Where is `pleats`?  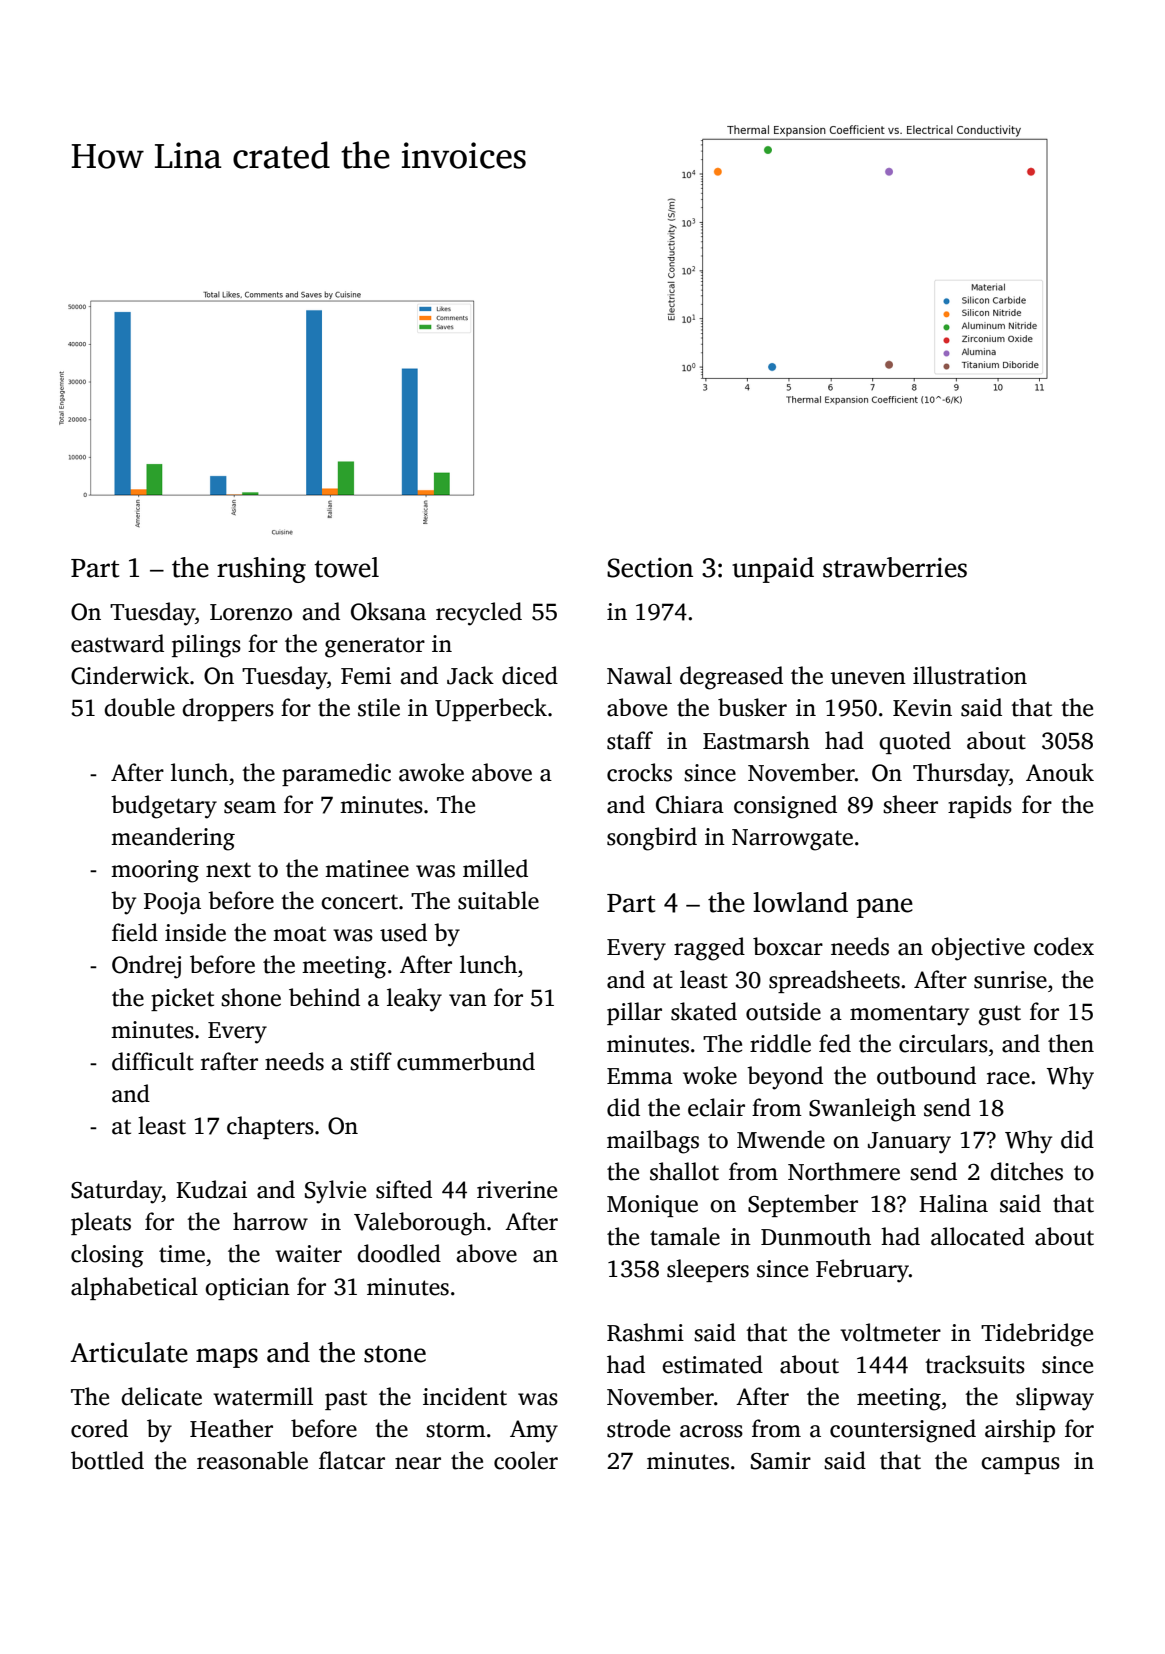 pleats is located at coordinates (101, 1223).
